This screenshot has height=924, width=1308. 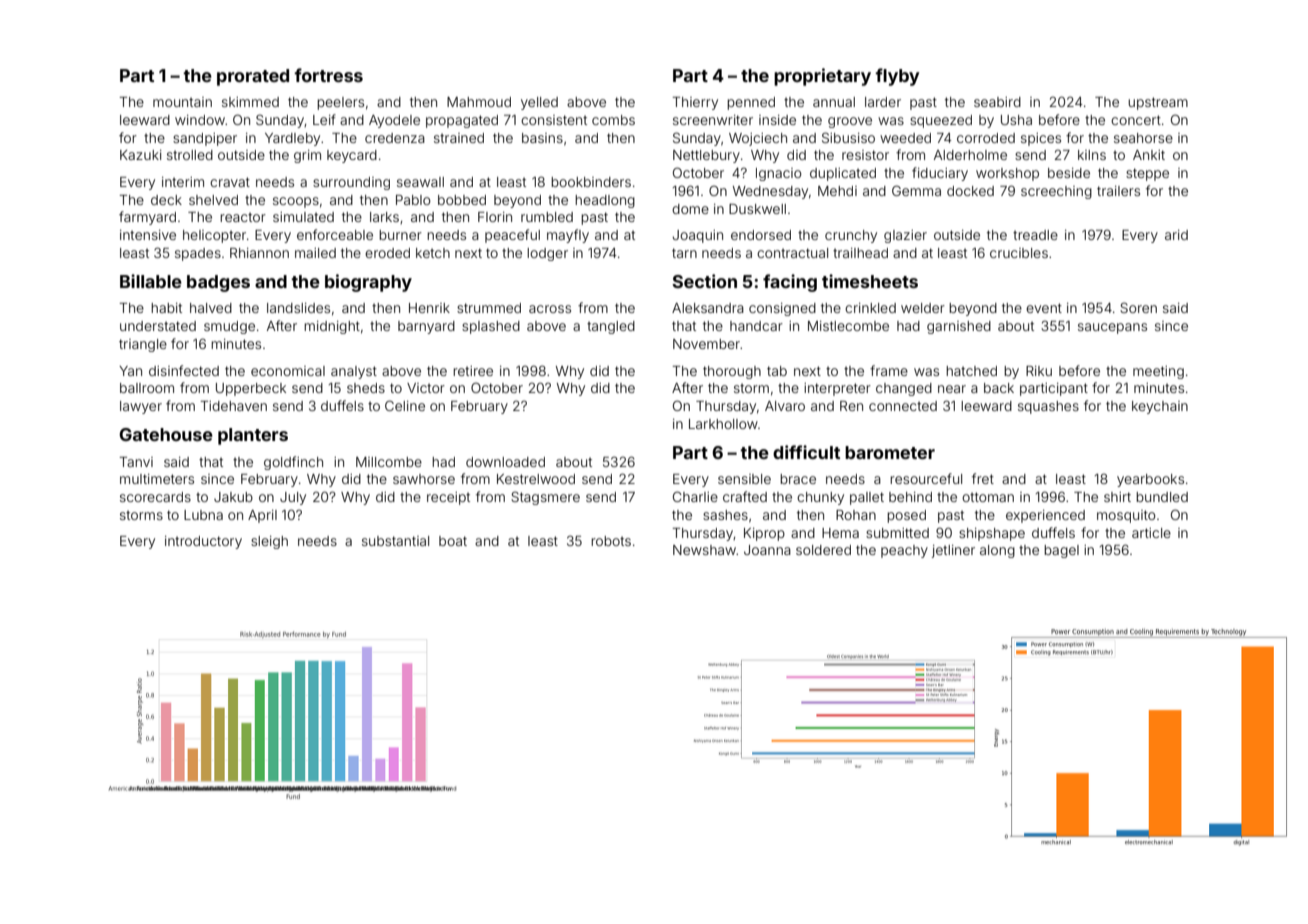 What do you see at coordinates (453, 541) in the screenshot?
I see `boat` at bounding box center [453, 541].
